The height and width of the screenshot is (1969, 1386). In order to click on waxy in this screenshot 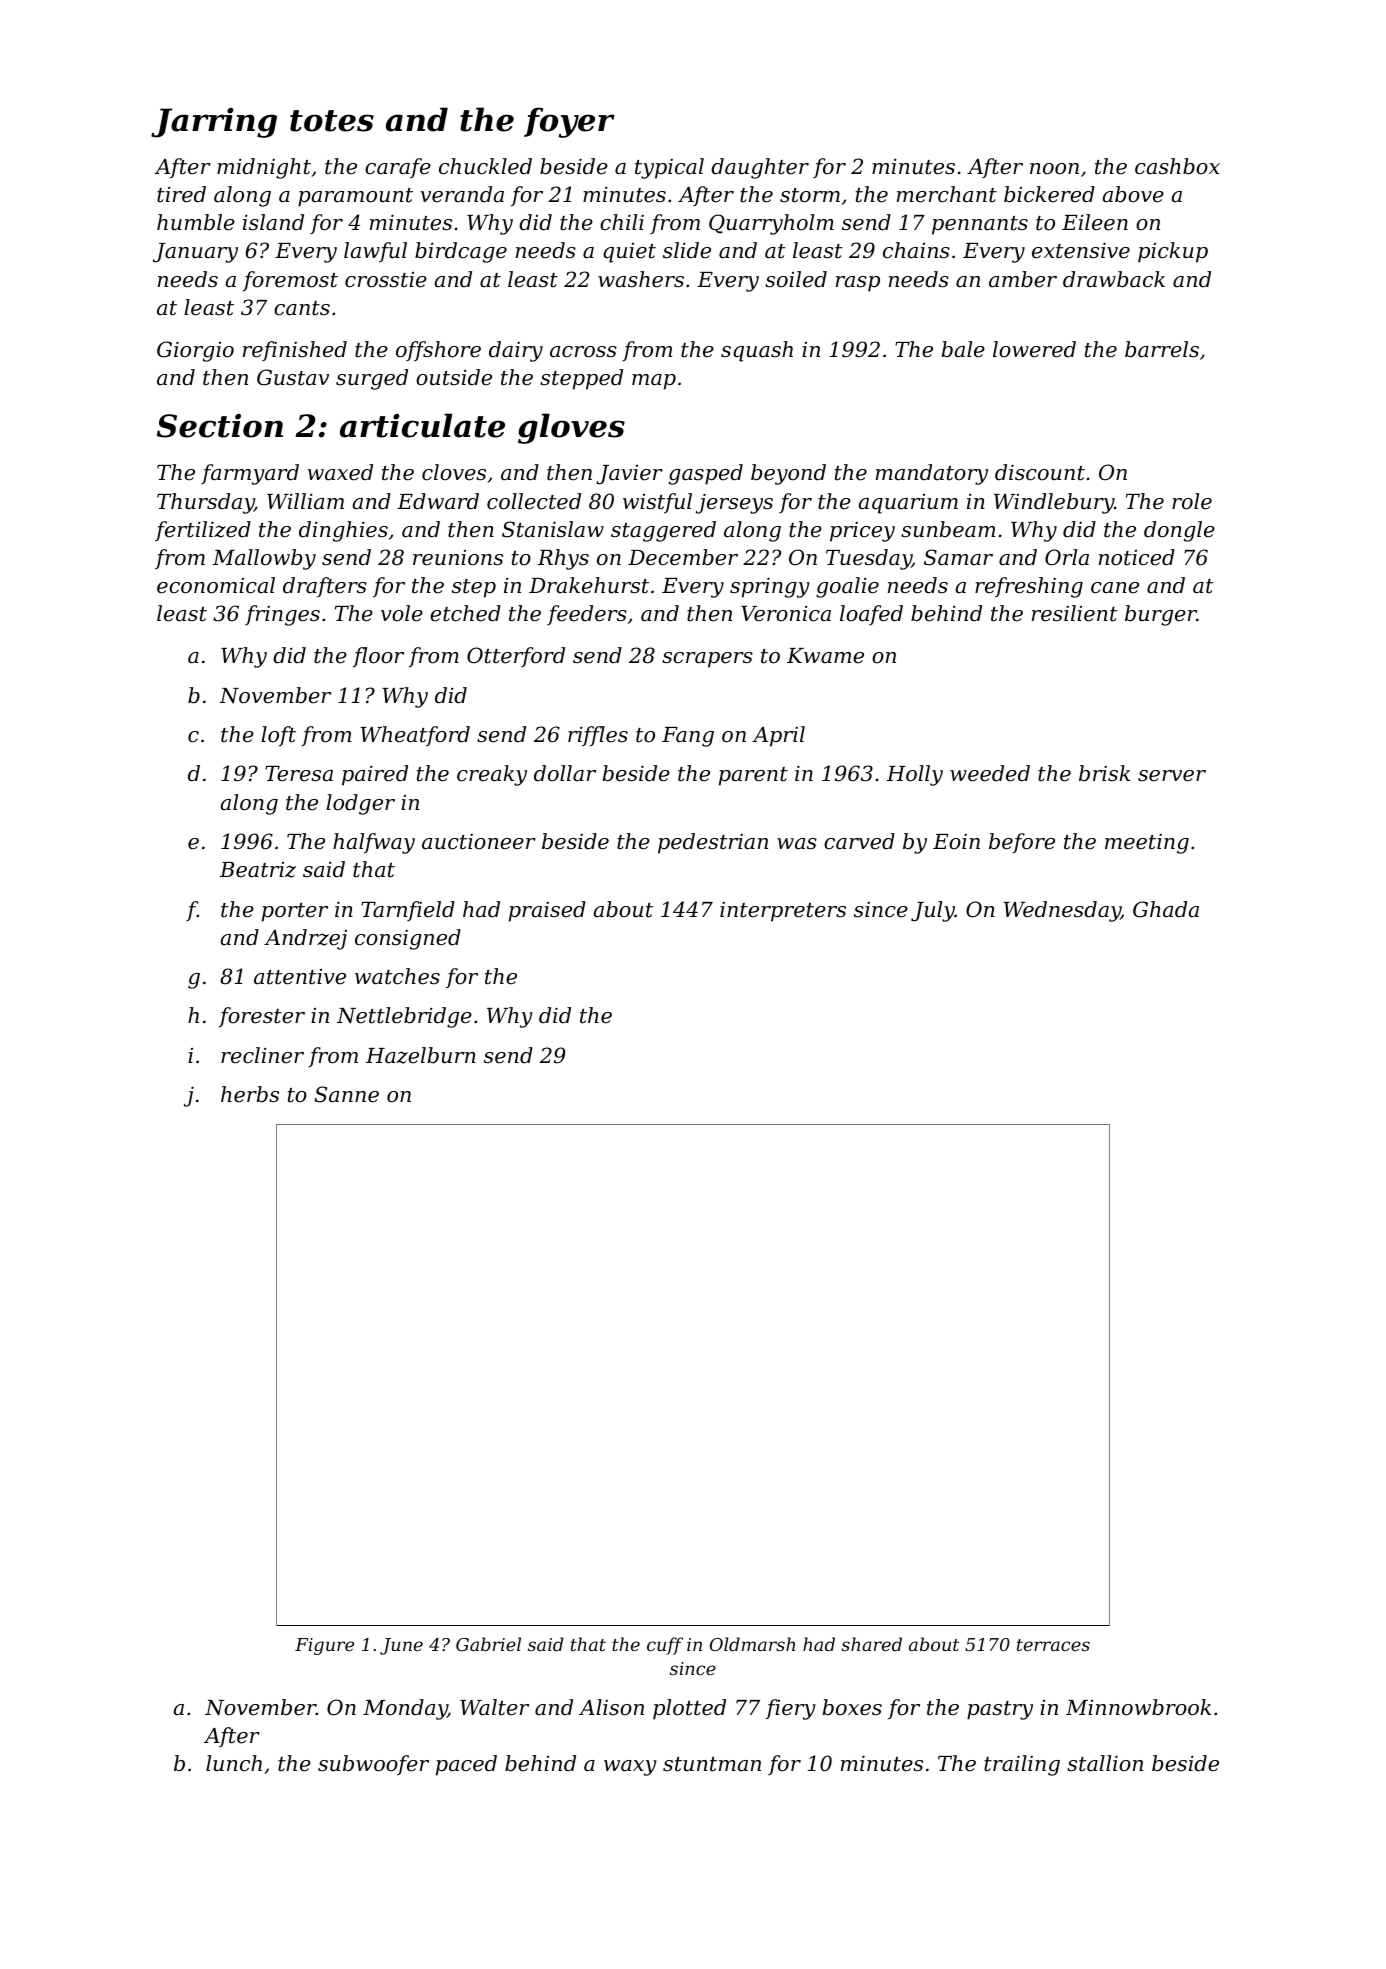, I will do `click(630, 1768)`.
